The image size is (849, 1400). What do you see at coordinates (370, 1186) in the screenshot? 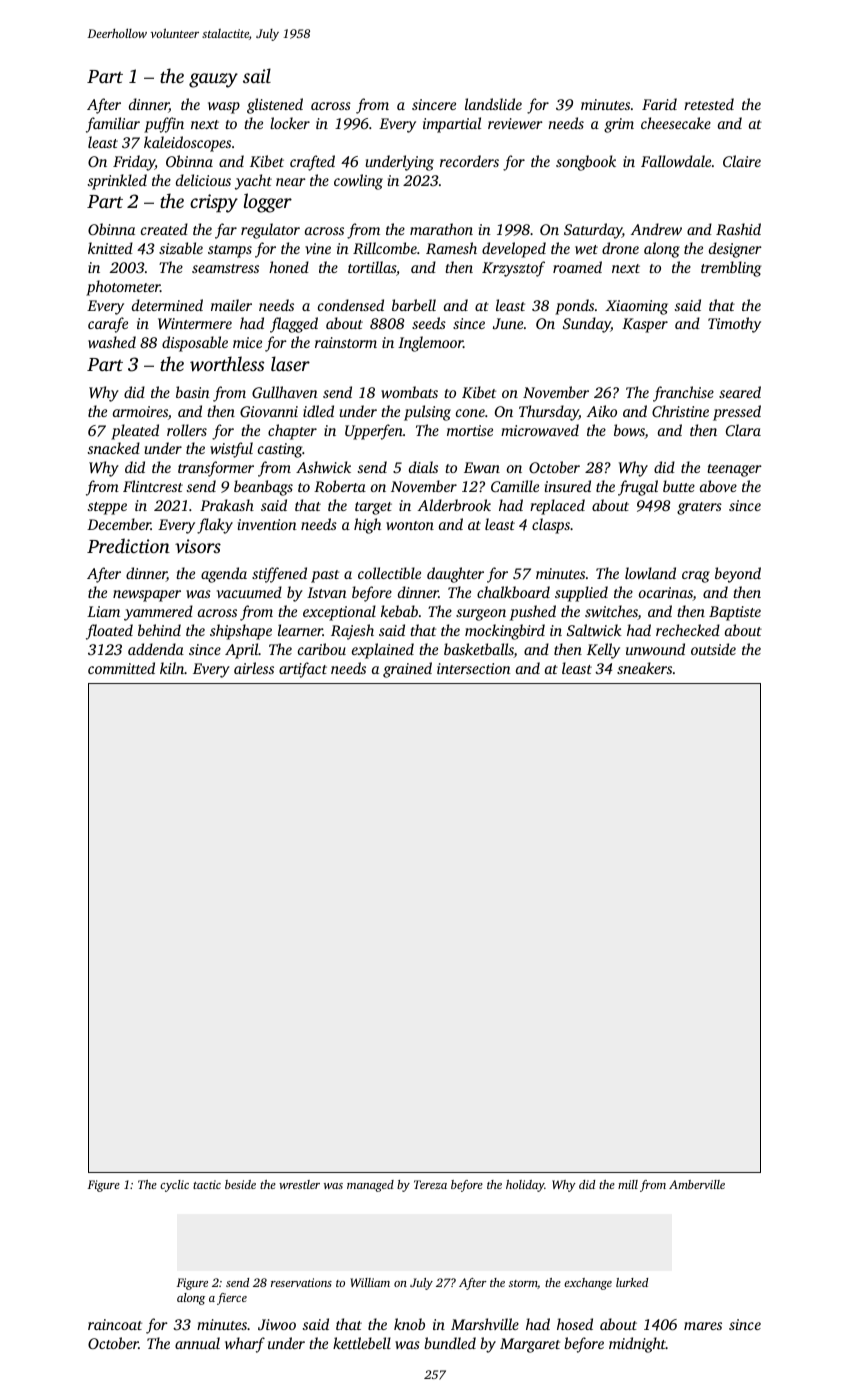
I see `managed` at bounding box center [370, 1186].
